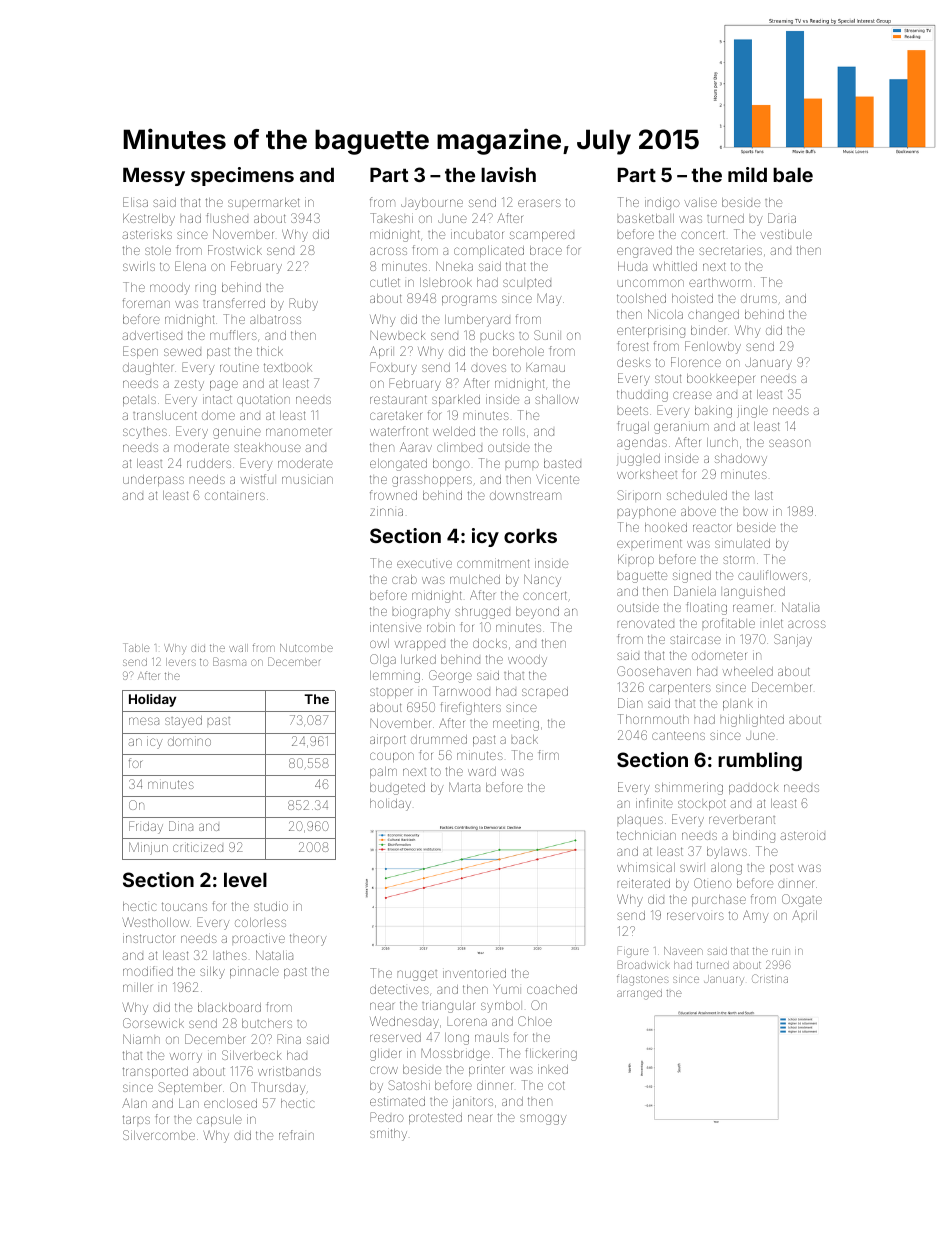 Image resolution: width=952 pixels, height=1233 pixels. Describe the element at coordinates (546, 335) in the screenshot. I see `Sunil` at that location.
